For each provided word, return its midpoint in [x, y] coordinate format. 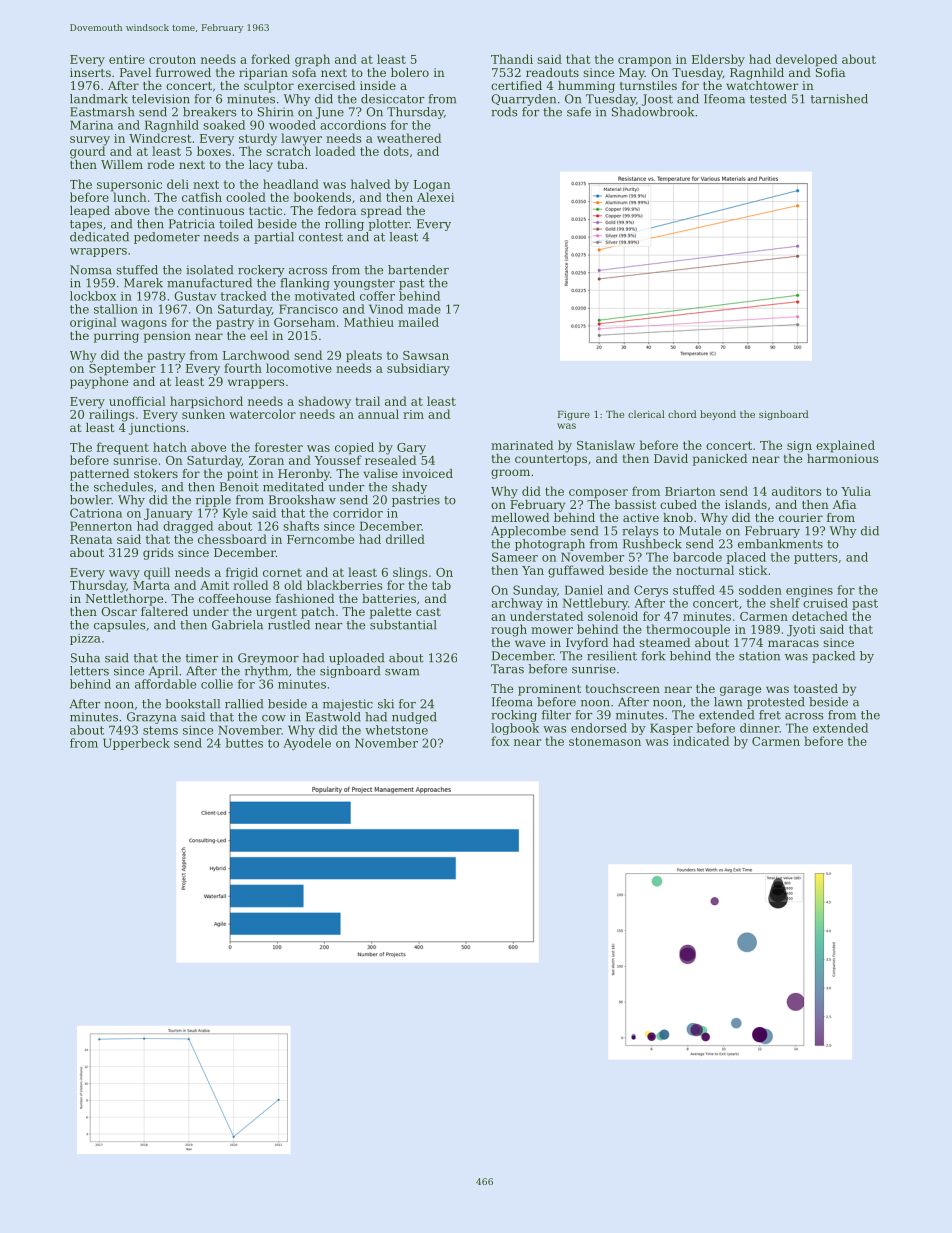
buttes [244, 743]
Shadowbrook [653, 112]
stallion [116, 309]
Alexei [435, 197]
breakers [210, 112]
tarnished [839, 99]
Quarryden [523, 100]
